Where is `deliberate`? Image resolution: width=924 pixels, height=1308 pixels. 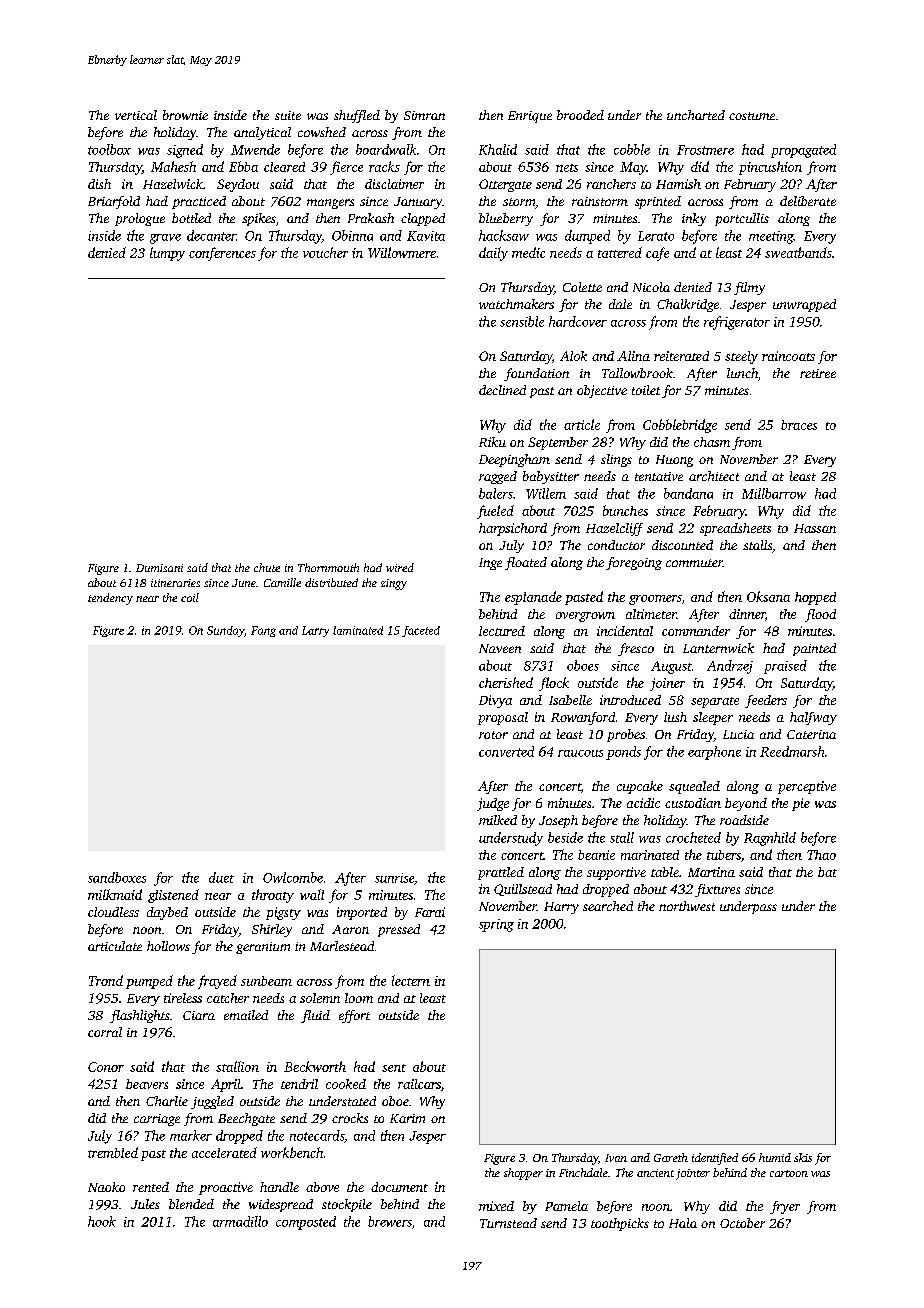
deliberate is located at coordinates (808, 201).
